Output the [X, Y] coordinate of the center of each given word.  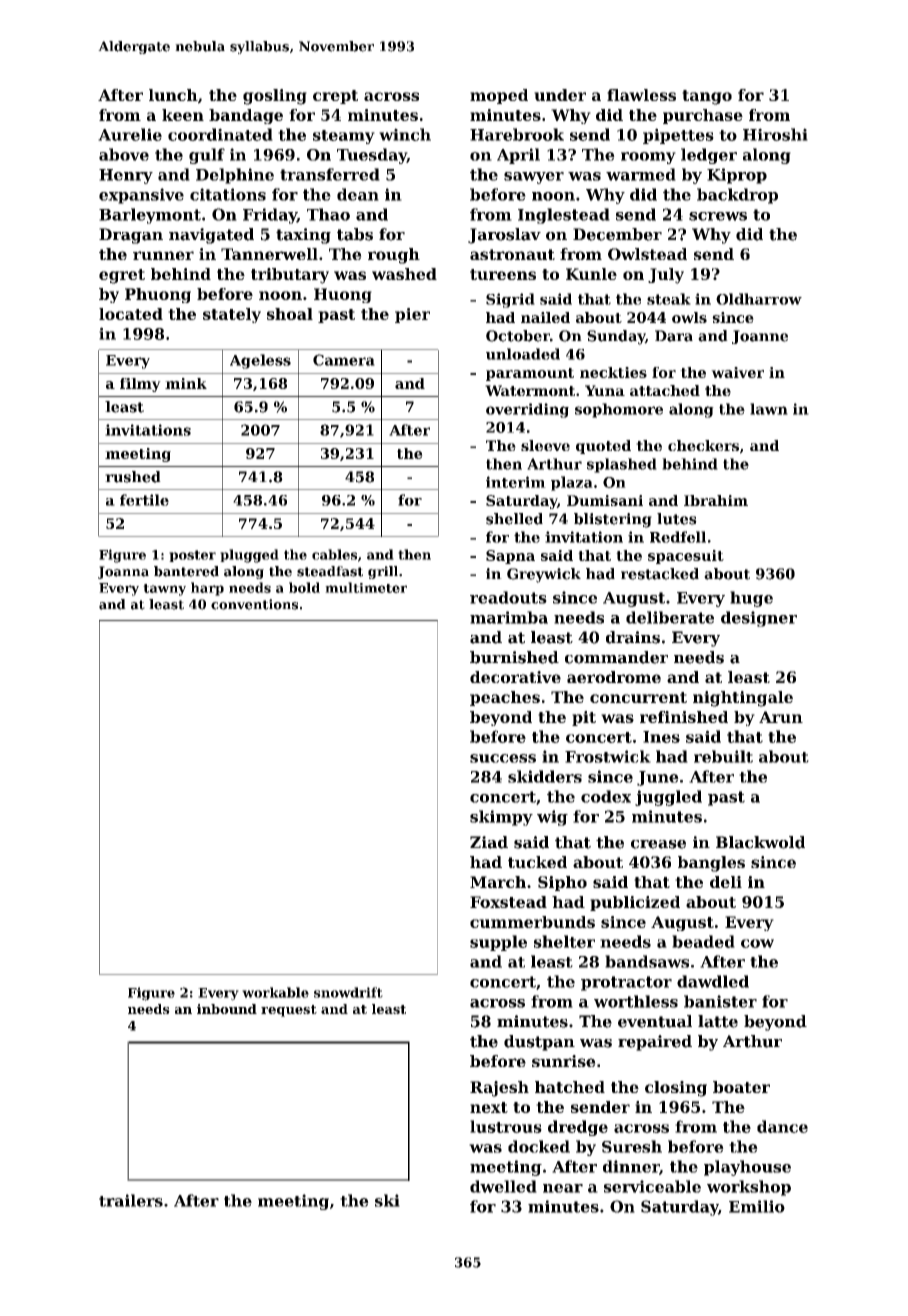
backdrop [737, 196]
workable [275, 992]
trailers [131, 1200]
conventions [254, 604]
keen [183, 115]
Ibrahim [716, 500]
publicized [635, 903]
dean [358, 194]
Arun [781, 717]
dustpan [539, 1043]
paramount [530, 374]
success [503, 758]
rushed [133, 477]
